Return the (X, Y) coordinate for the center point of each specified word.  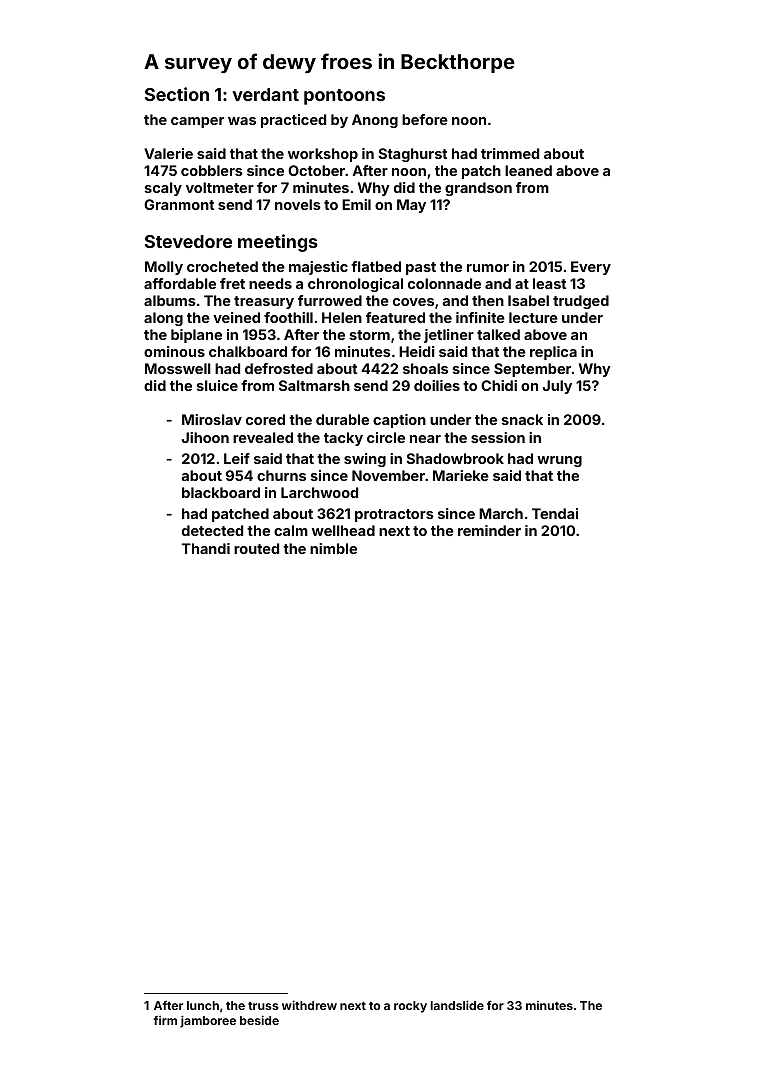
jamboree (208, 1021)
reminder (489, 530)
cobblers (212, 170)
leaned (528, 170)
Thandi (206, 548)
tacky (343, 439)
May (411, 206)
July (557, 387)
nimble (333, 548)
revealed (263, 437)
